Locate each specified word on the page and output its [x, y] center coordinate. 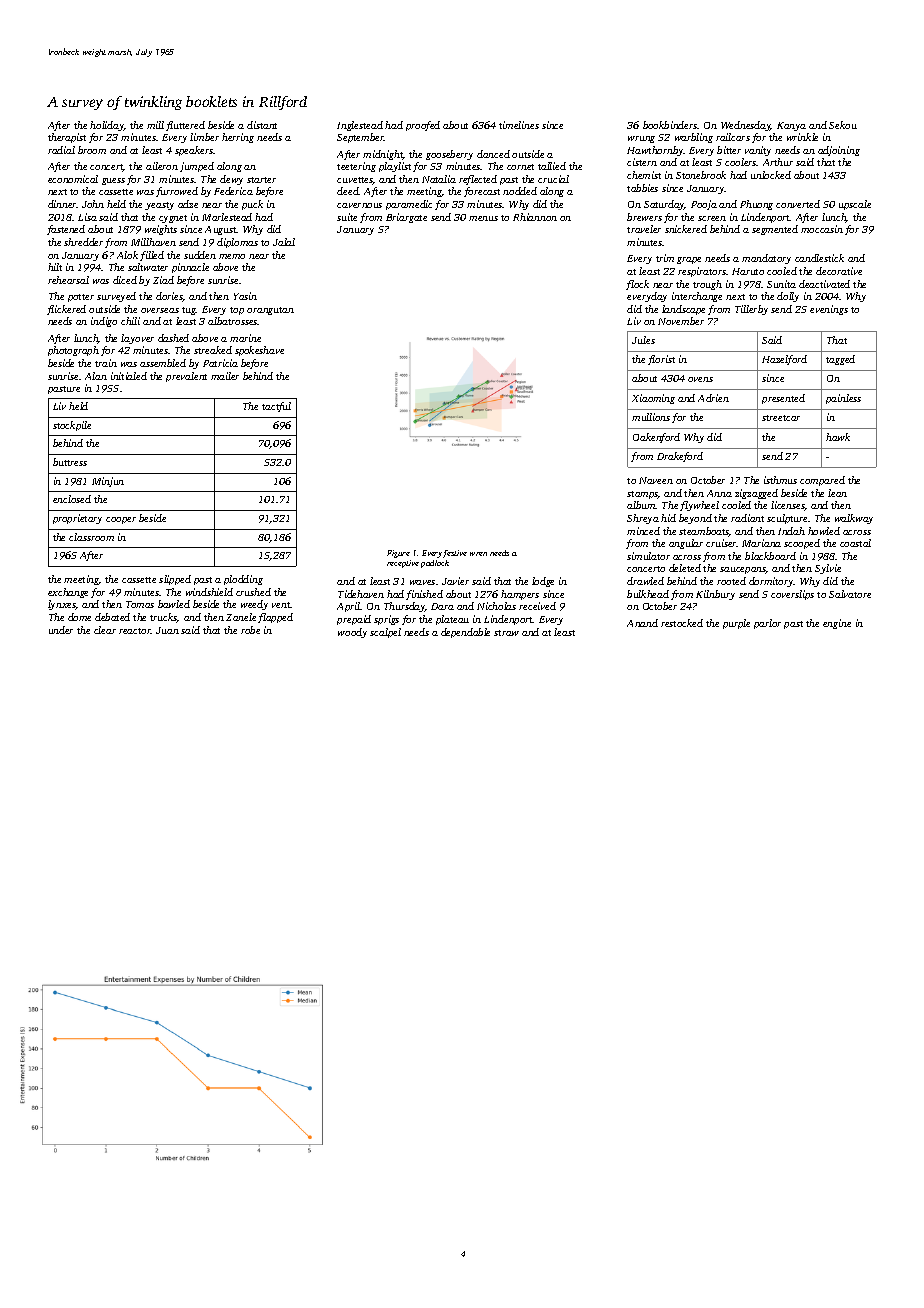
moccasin [822, 229]
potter [81, 298]
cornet [520, 167]
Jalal [284, 242]
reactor [135, 631]
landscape [683, 310]
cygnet [173, 219]
